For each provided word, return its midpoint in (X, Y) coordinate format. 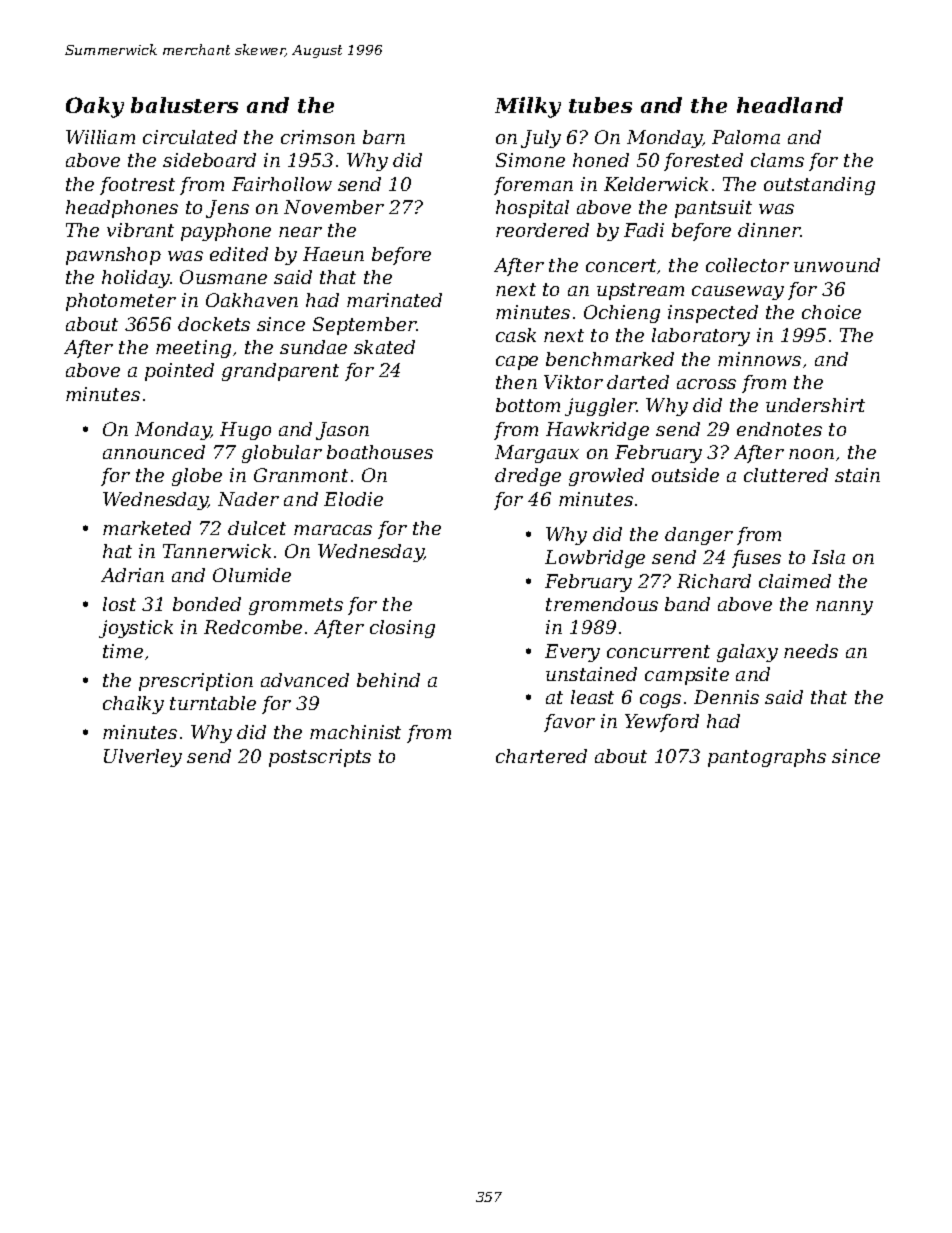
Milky (528, 107)
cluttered (786, 475)
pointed (179, 372)
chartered (541, 756)
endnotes (779, 429)
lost (119, 604)
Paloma (746, 137)
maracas (333, 530)
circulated (190, 137)
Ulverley (143, 758)
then (516, 382)
